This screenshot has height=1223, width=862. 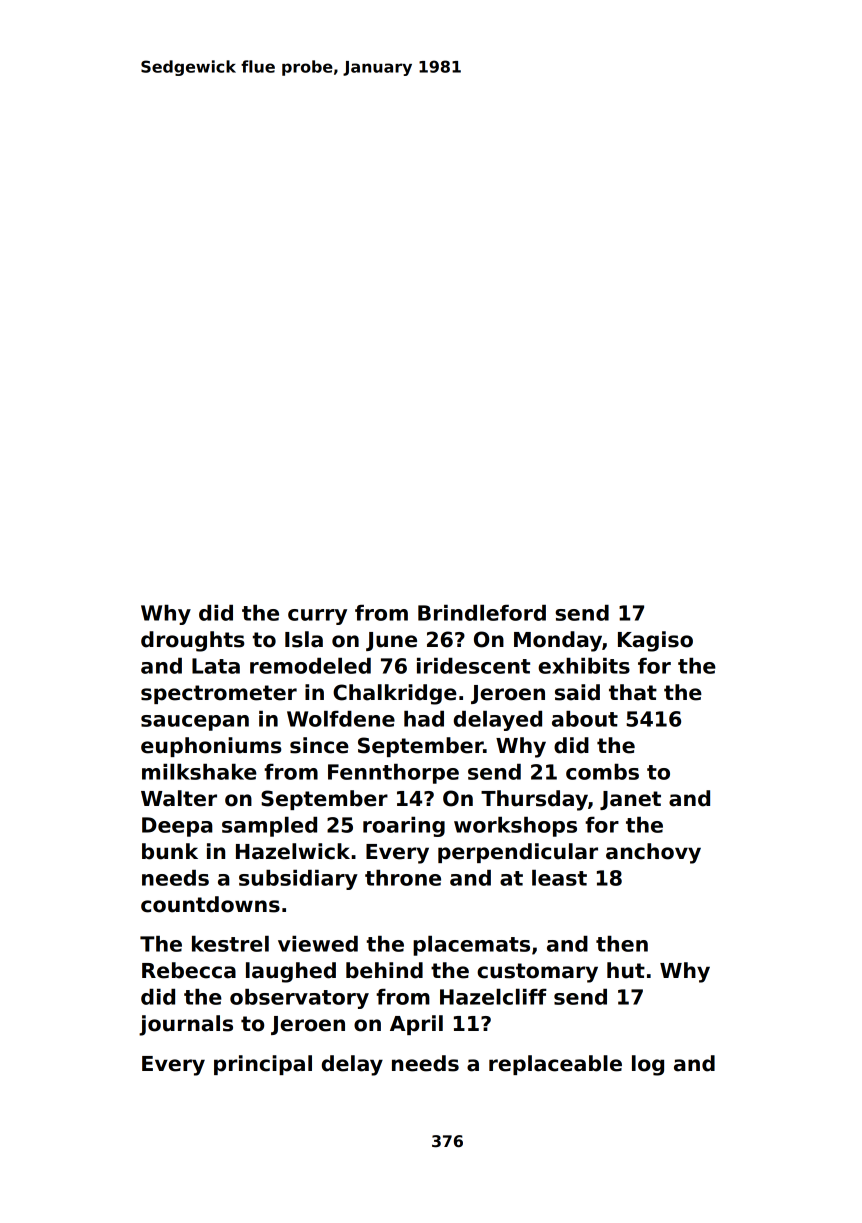 What do you see at coordinates (518, 853) in the screenshot?
I see `perpendicular` at bounding box center [518, 853].
